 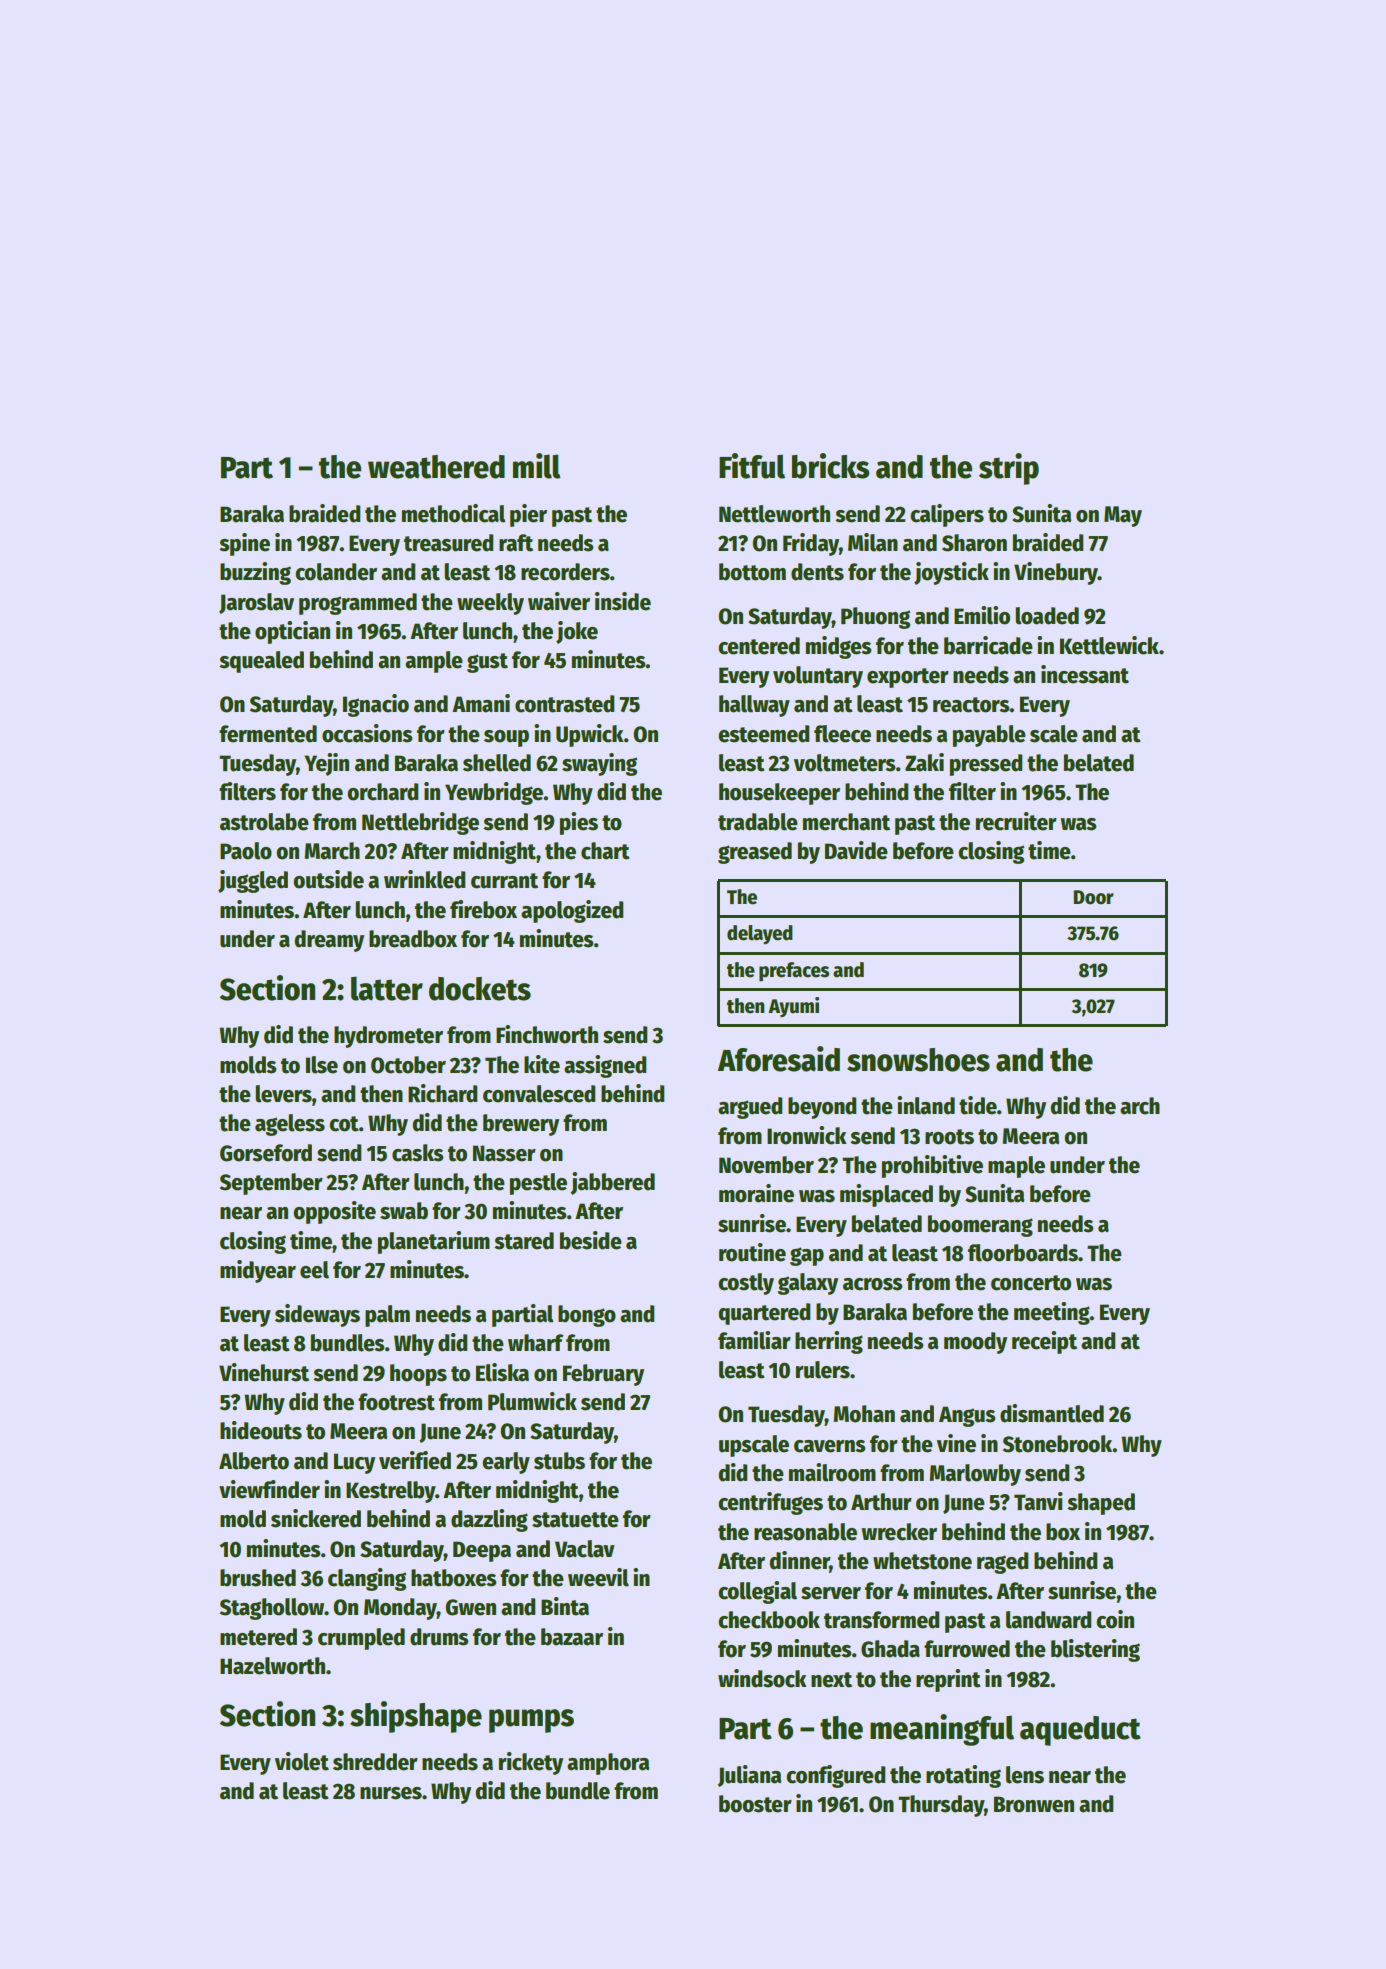 What do you see at coordinates (754, 706) in the image?
I see `hallway` at bounding box center [754, 706].
